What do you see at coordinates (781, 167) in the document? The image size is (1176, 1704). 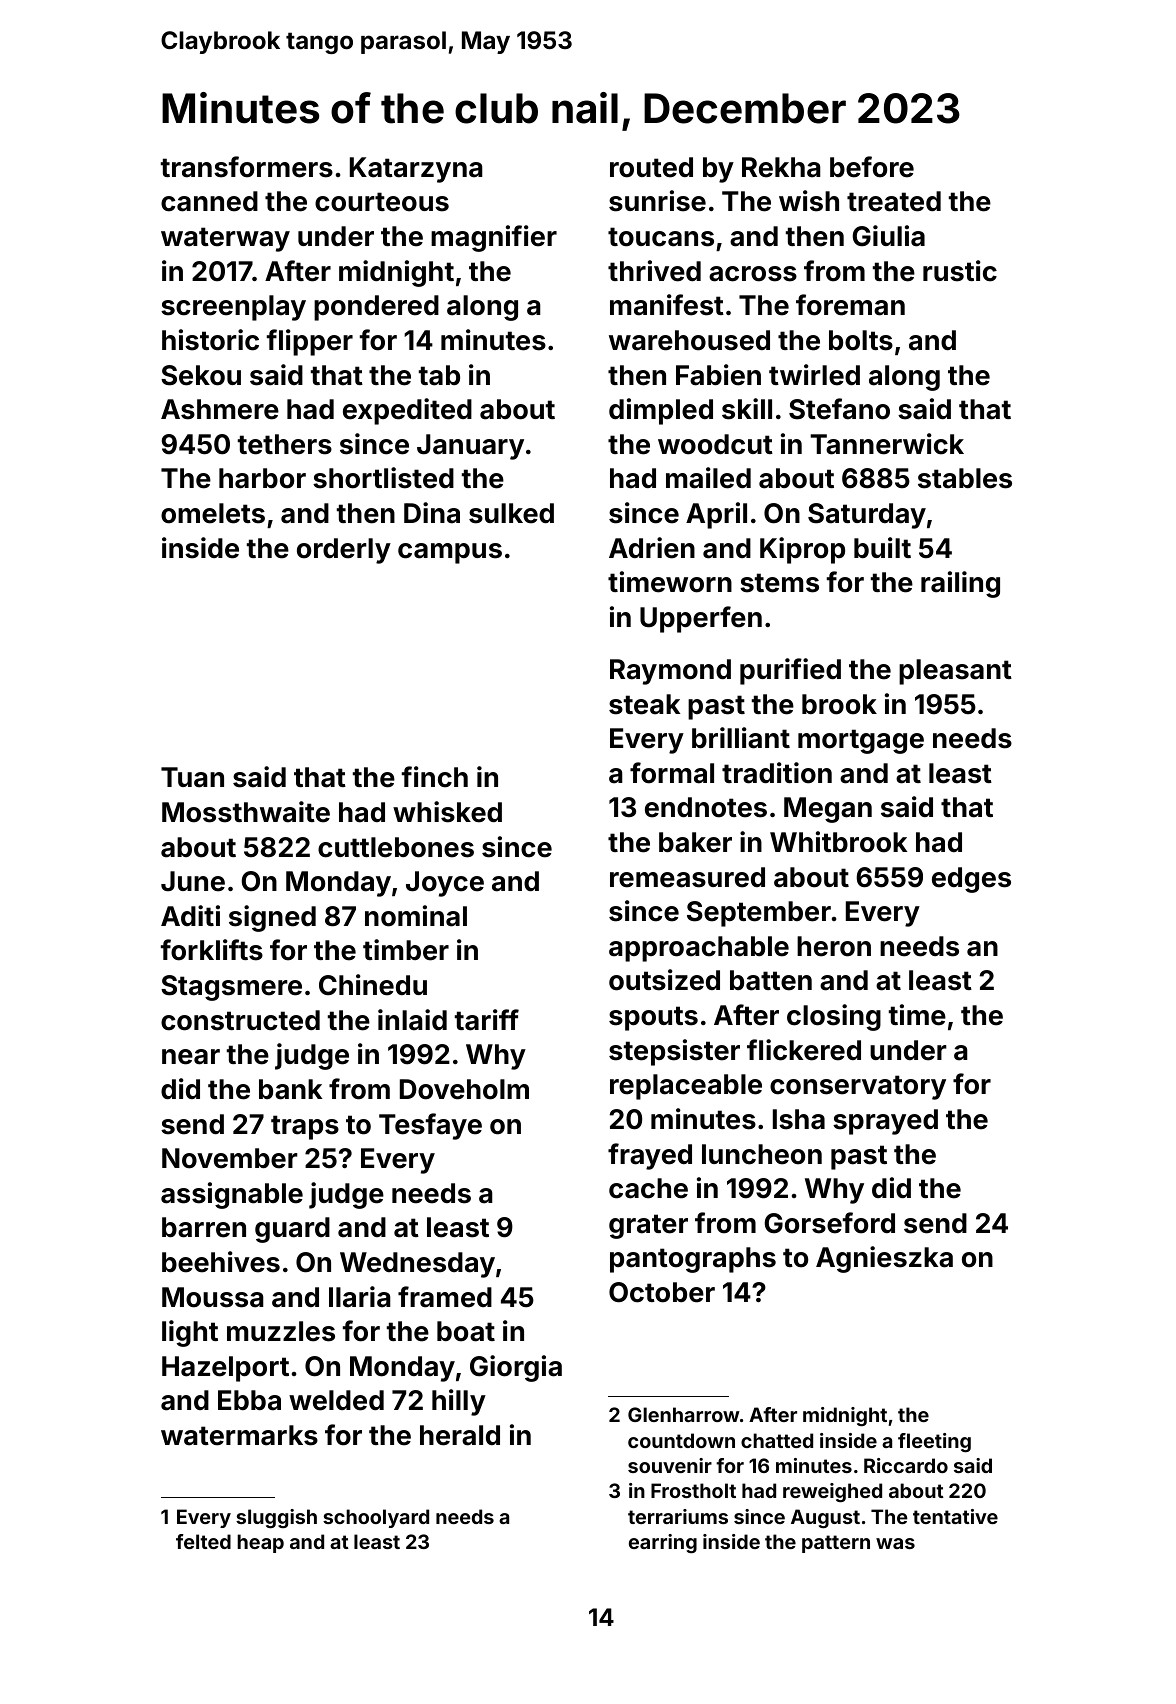 I see `Rekha` at bounding box center [781, 167].
